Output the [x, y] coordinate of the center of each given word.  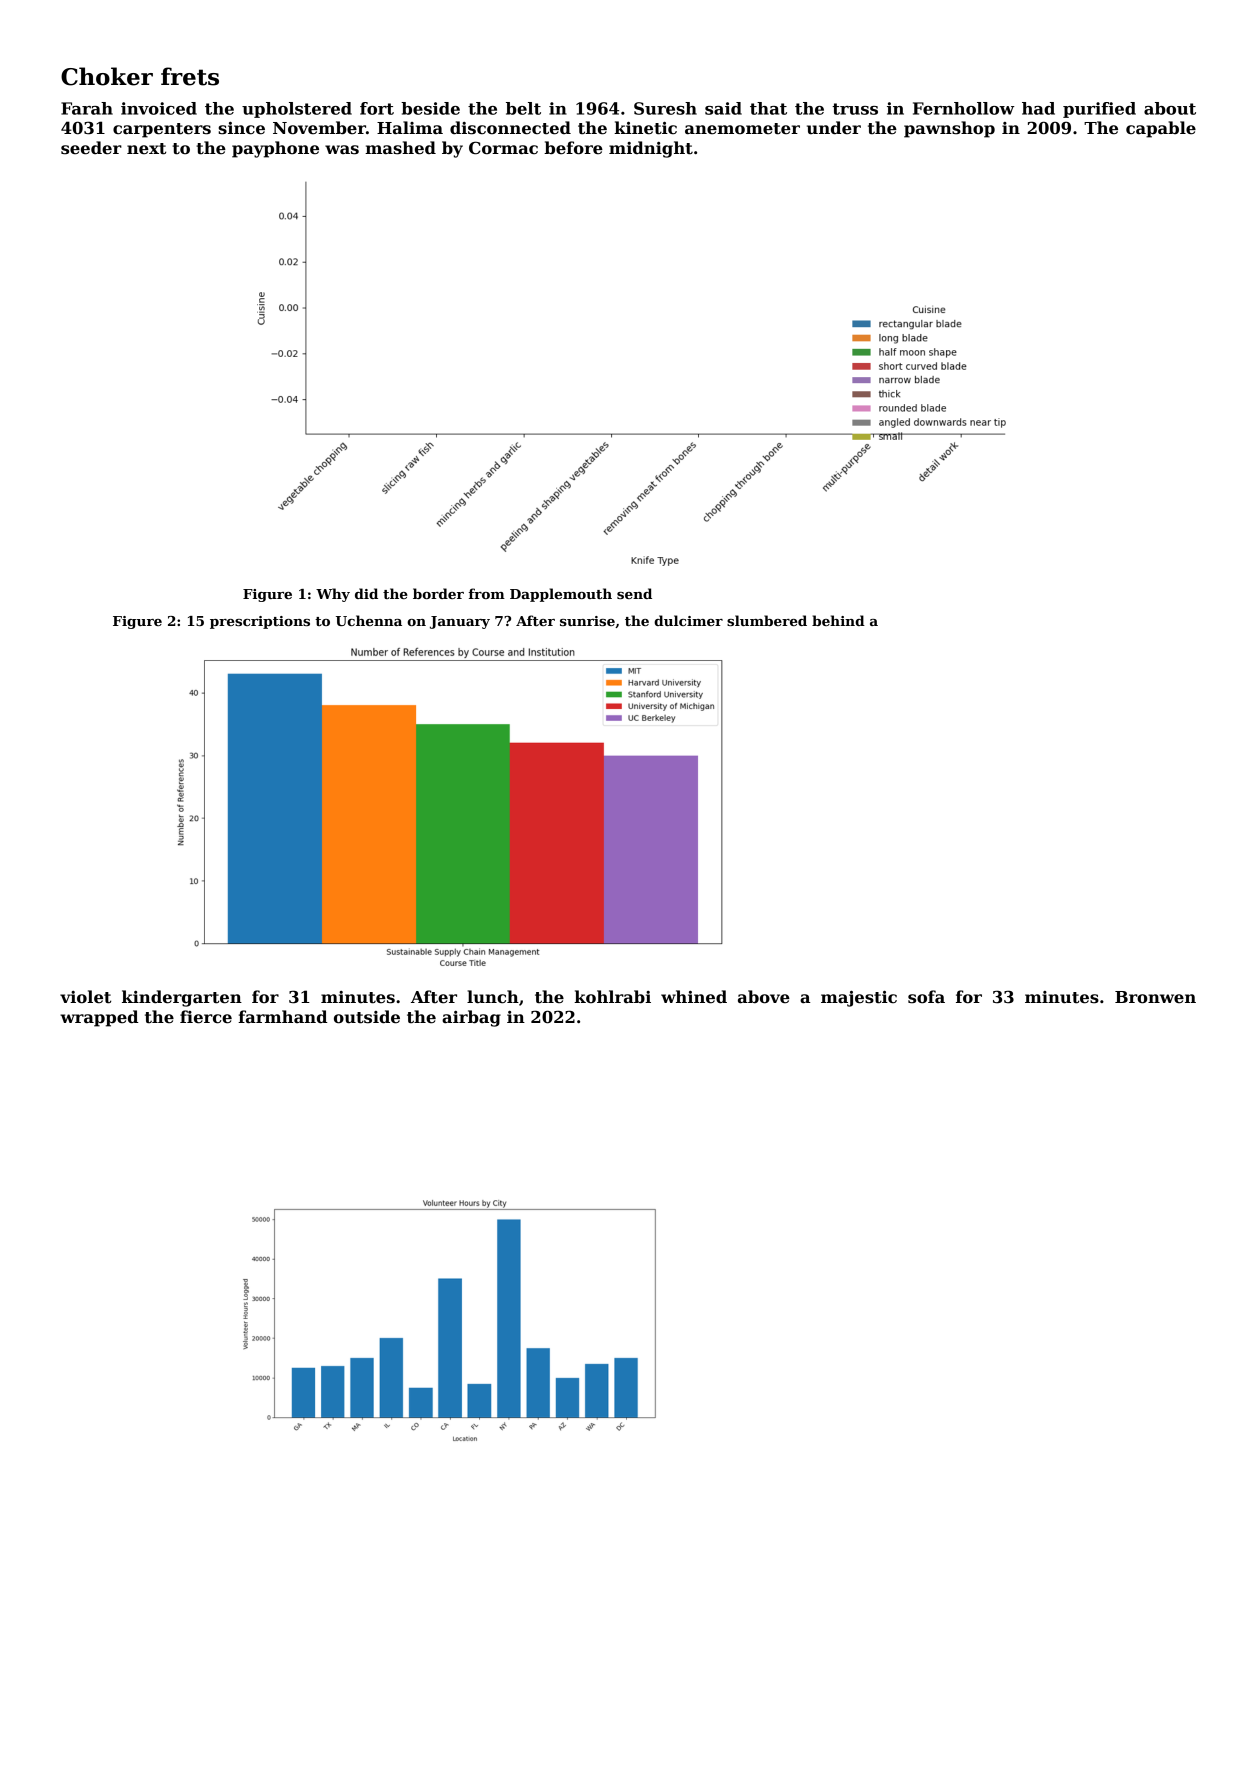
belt [523, 108]
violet [85, 997]
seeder [91, 148]
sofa [926, 997]
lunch [493, 997]
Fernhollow [963, 108]
